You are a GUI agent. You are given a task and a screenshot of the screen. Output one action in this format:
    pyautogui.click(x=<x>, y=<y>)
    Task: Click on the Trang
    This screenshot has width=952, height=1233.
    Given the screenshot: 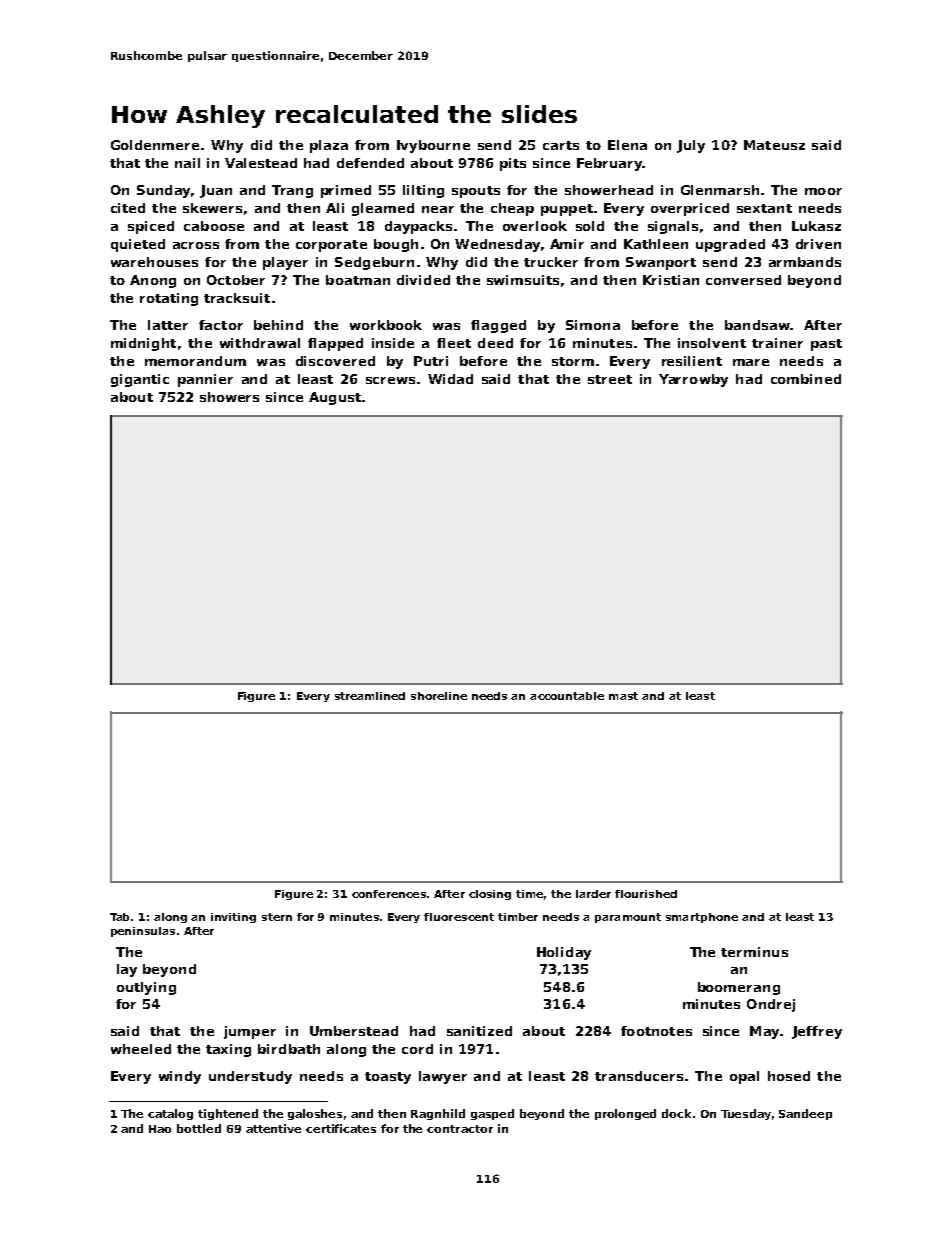 What is the action you would take?
    pyautogui.click(x=292, y=191)
